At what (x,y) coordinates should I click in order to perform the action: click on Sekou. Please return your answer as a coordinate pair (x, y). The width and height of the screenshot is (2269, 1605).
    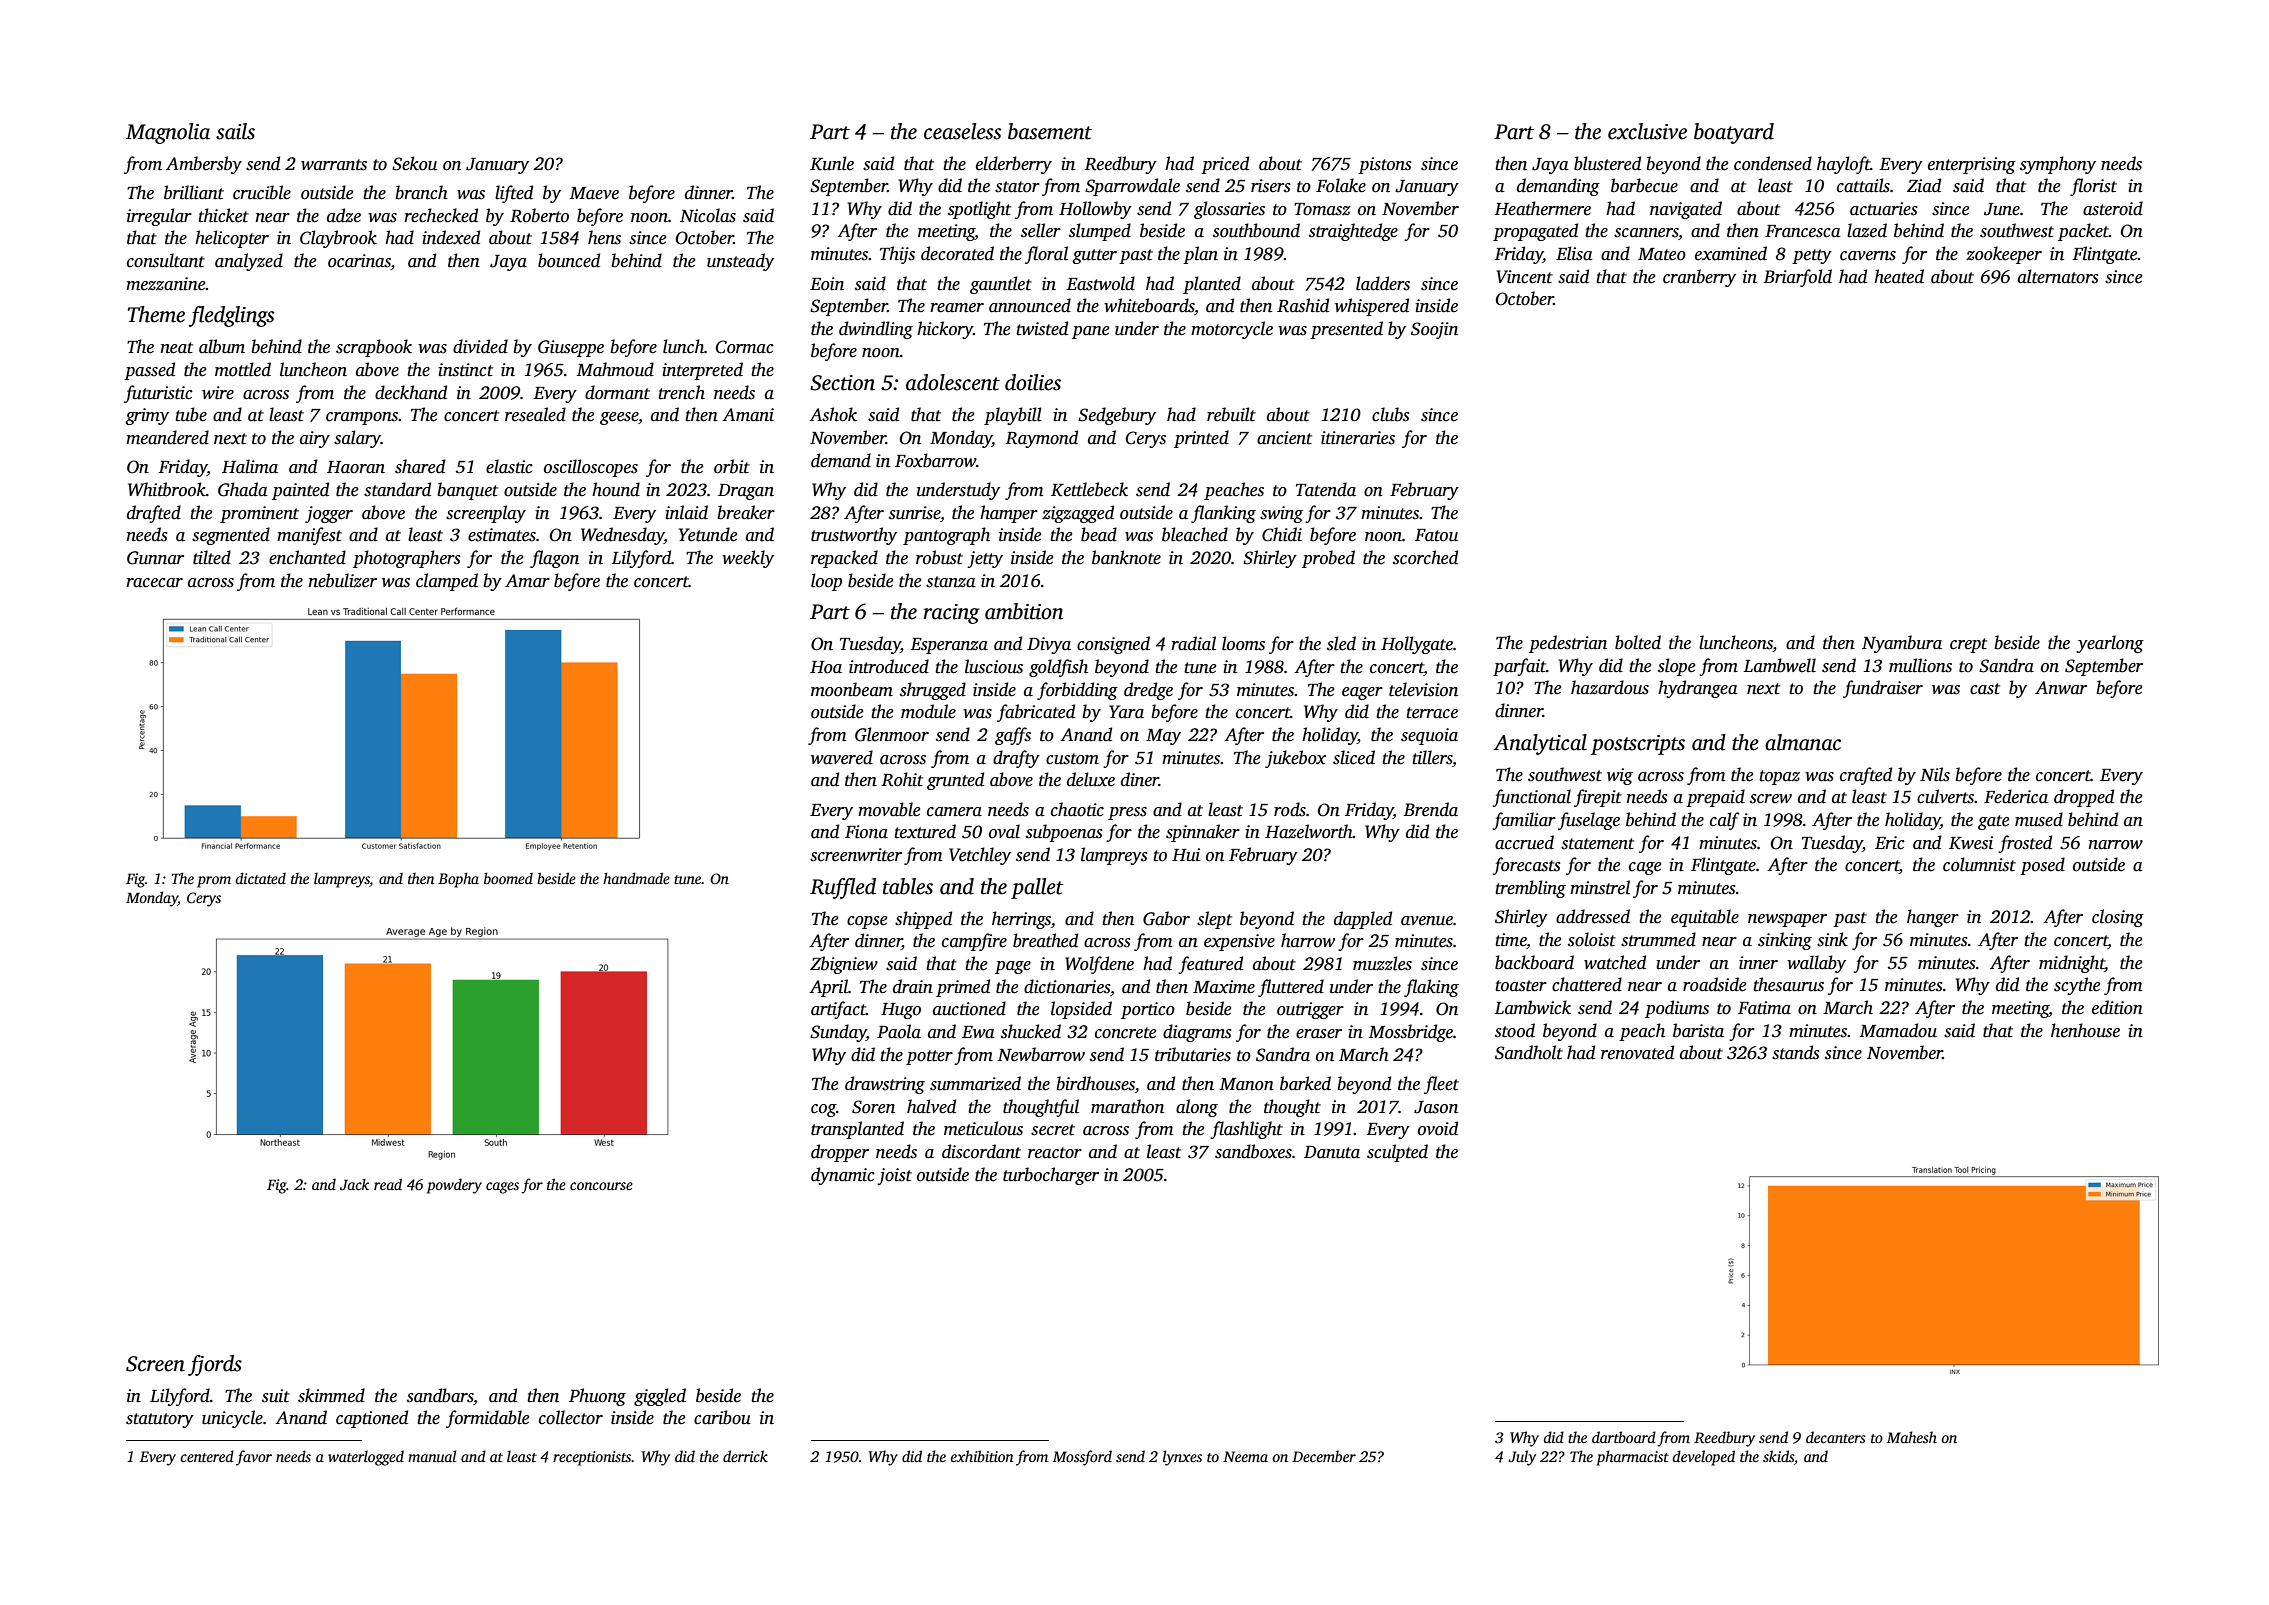
    Looking at the image, I should click on (414, 163).
